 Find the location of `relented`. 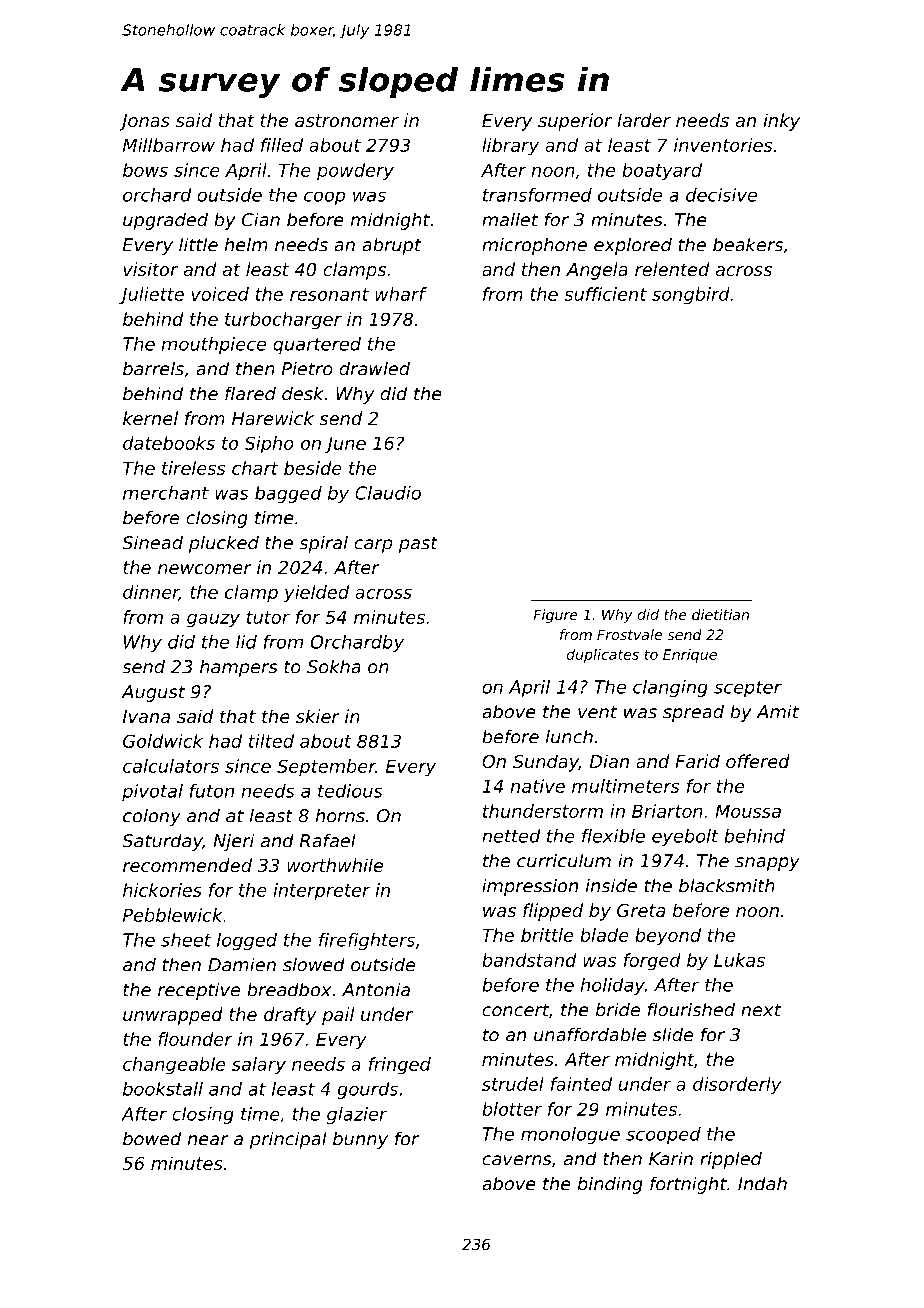

relented is located at coordinates (672, 269).
